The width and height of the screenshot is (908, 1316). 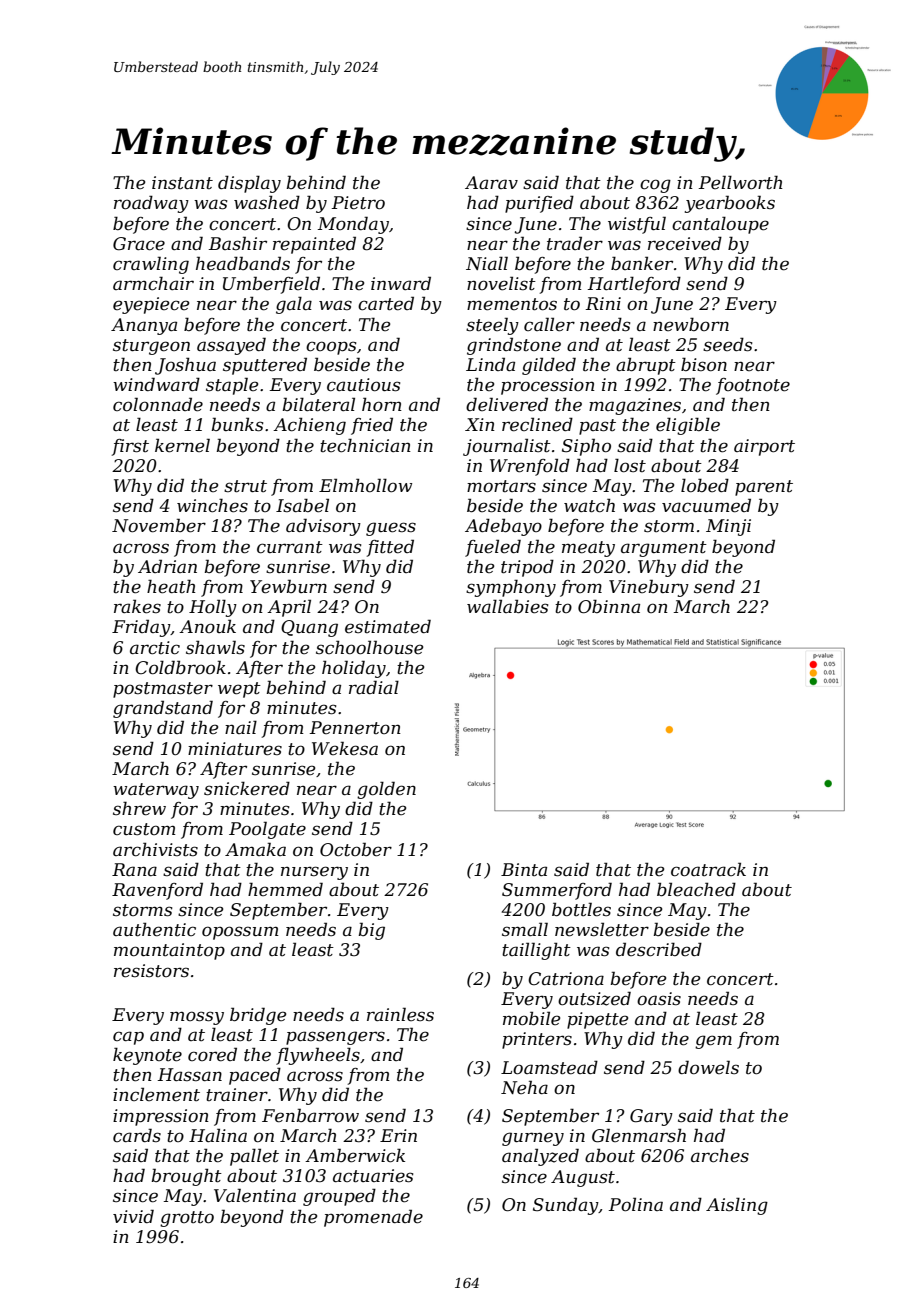 What do you see at coordinates (290, 547) in the screenshot?
I see `currant` at bounding box center [290, 547].
